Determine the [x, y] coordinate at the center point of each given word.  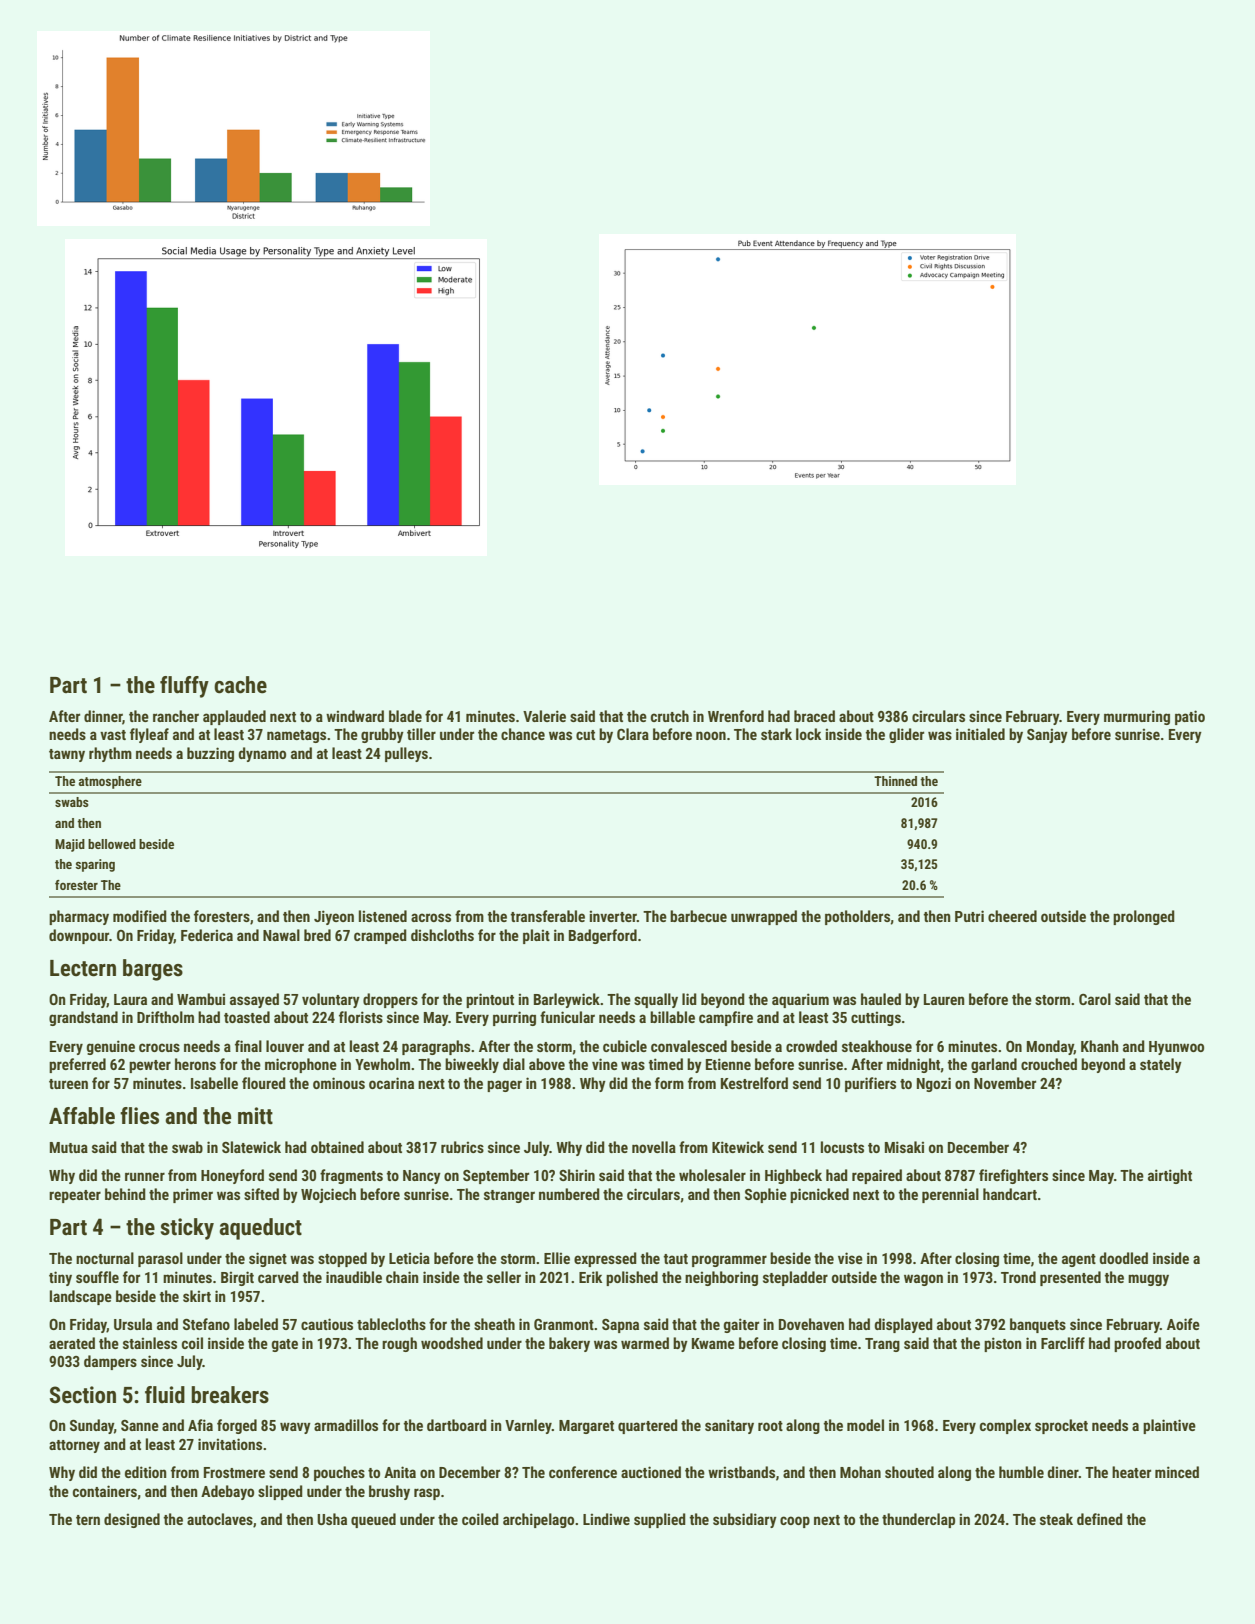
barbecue [698, 916]
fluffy [184, 687]
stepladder [795, 1278]
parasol [160, 1259]
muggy [1148, 1280]
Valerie [544, 716]
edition [146, 1472]
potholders [857, 917]
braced [814, 716]
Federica [207, 935]
